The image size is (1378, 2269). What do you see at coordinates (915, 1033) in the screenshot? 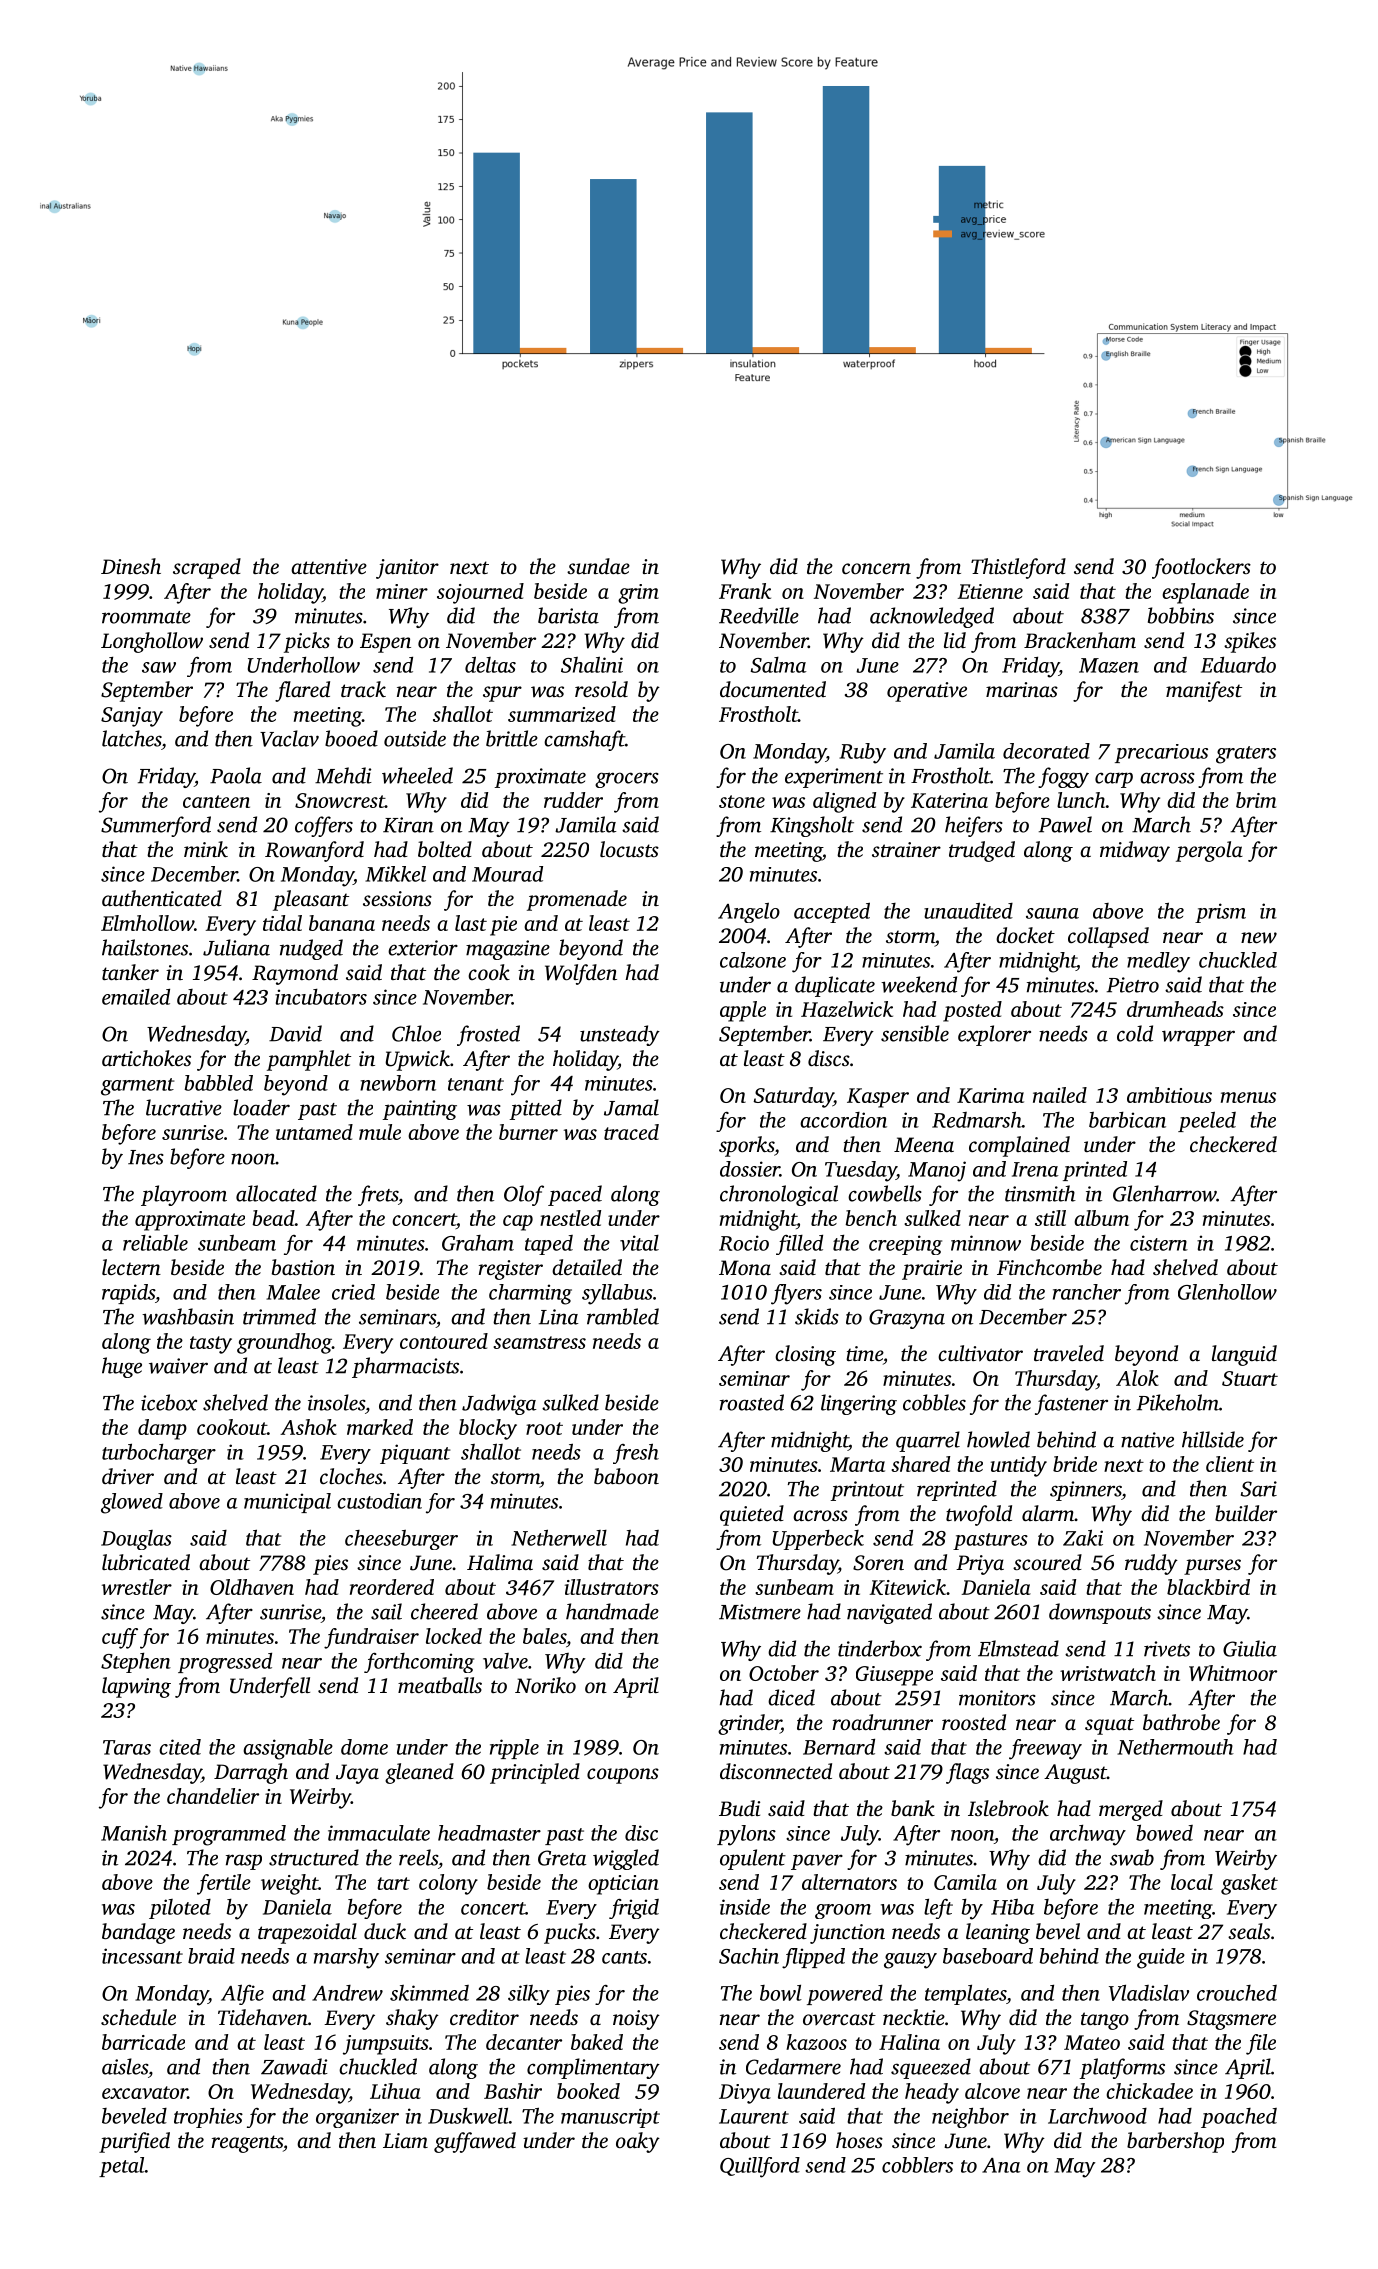
I see `sensible` at bounding box center [915, 1033].
